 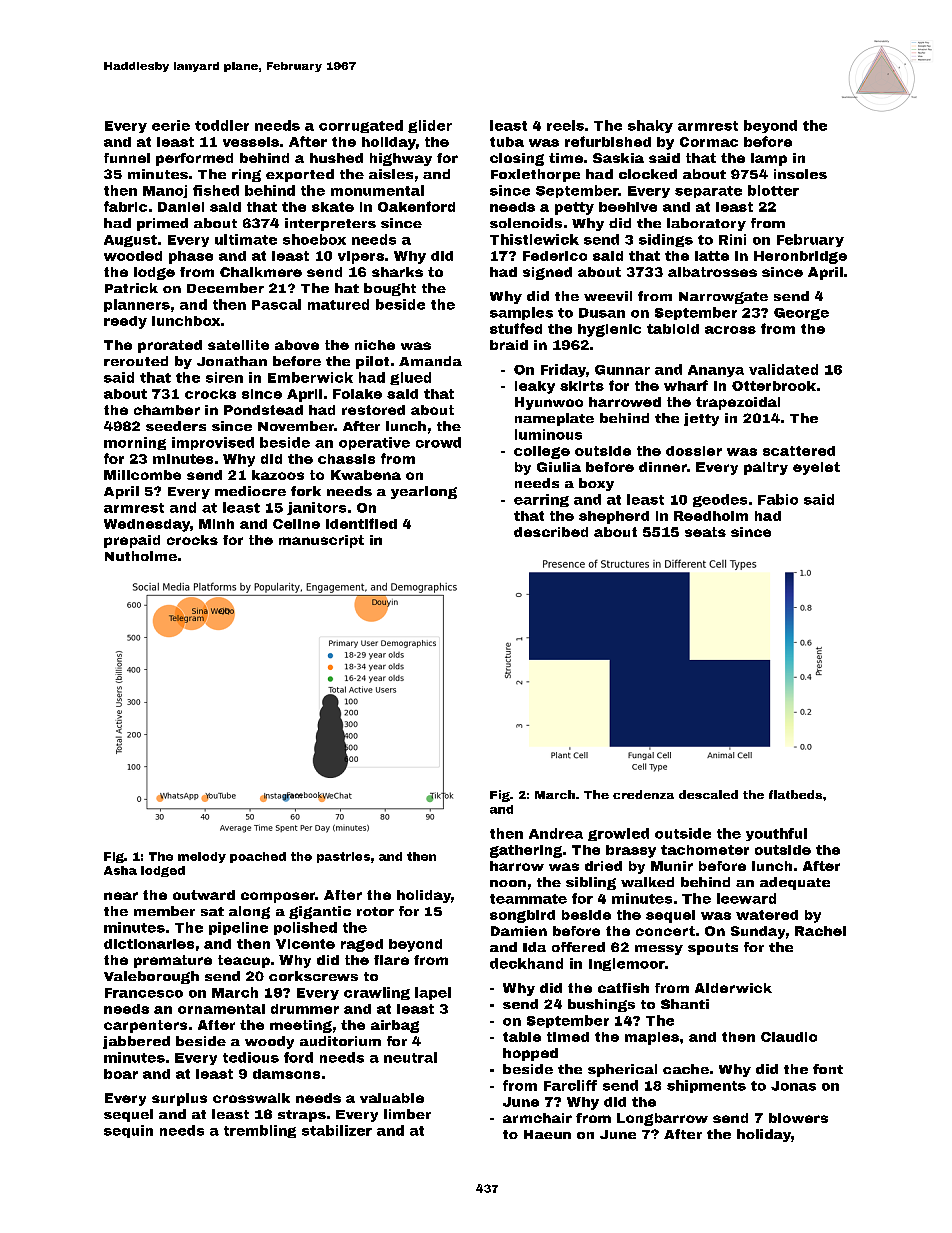 I want to click on toddler, so click(x=222, y=125).
